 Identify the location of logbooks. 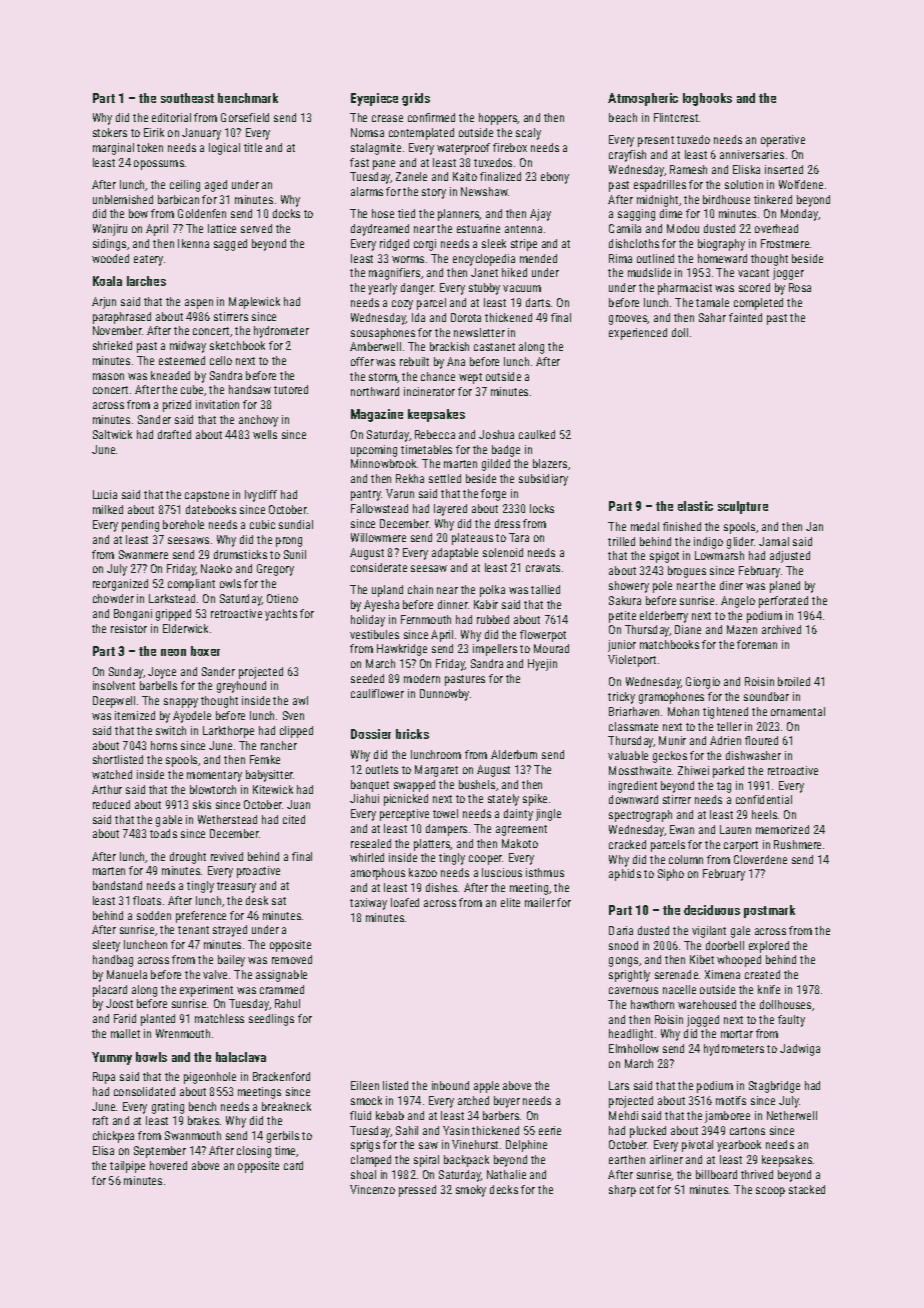
(707, 99).
